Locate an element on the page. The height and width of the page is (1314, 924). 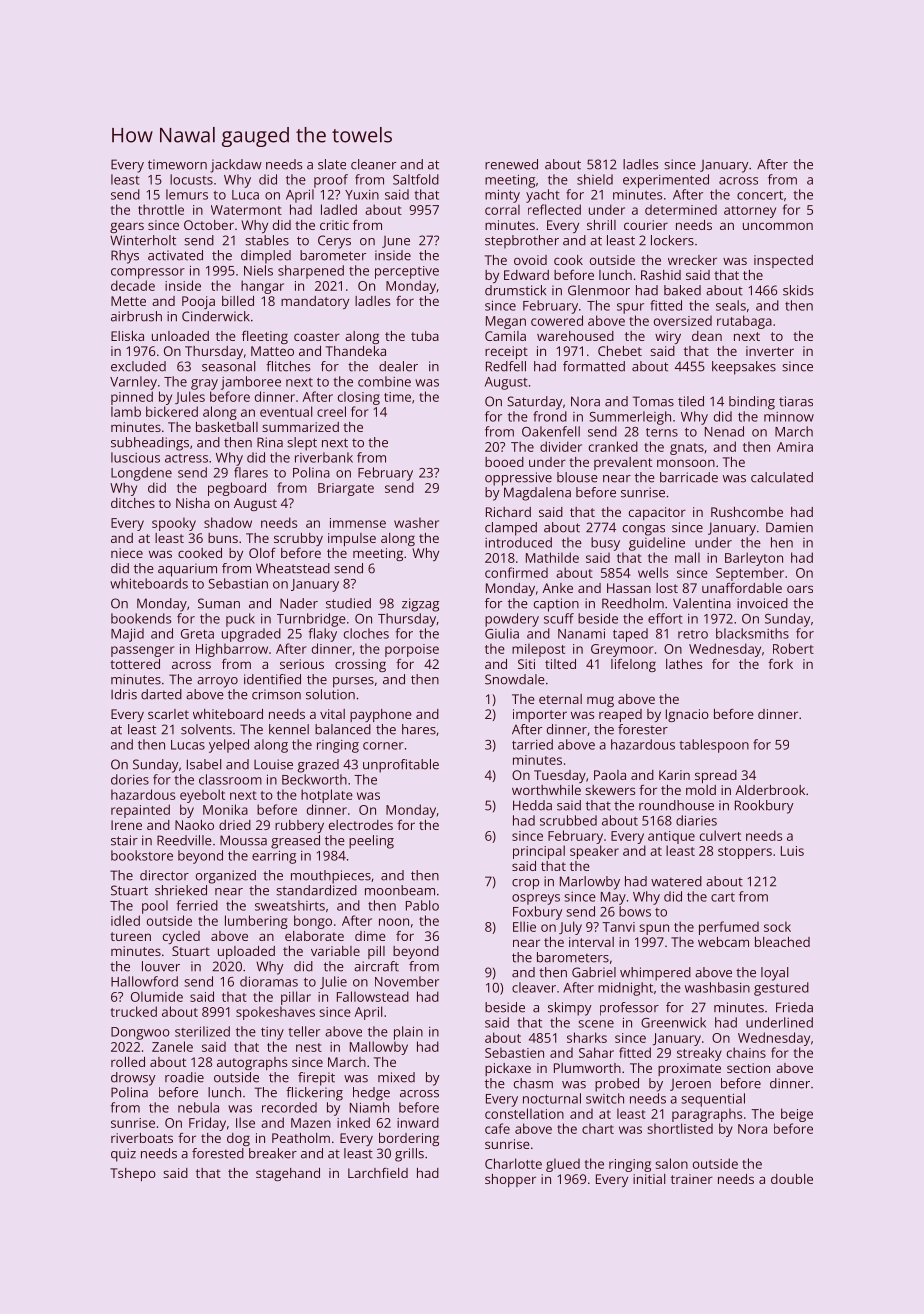
Tanvi is located at coordinates (618, 927).
